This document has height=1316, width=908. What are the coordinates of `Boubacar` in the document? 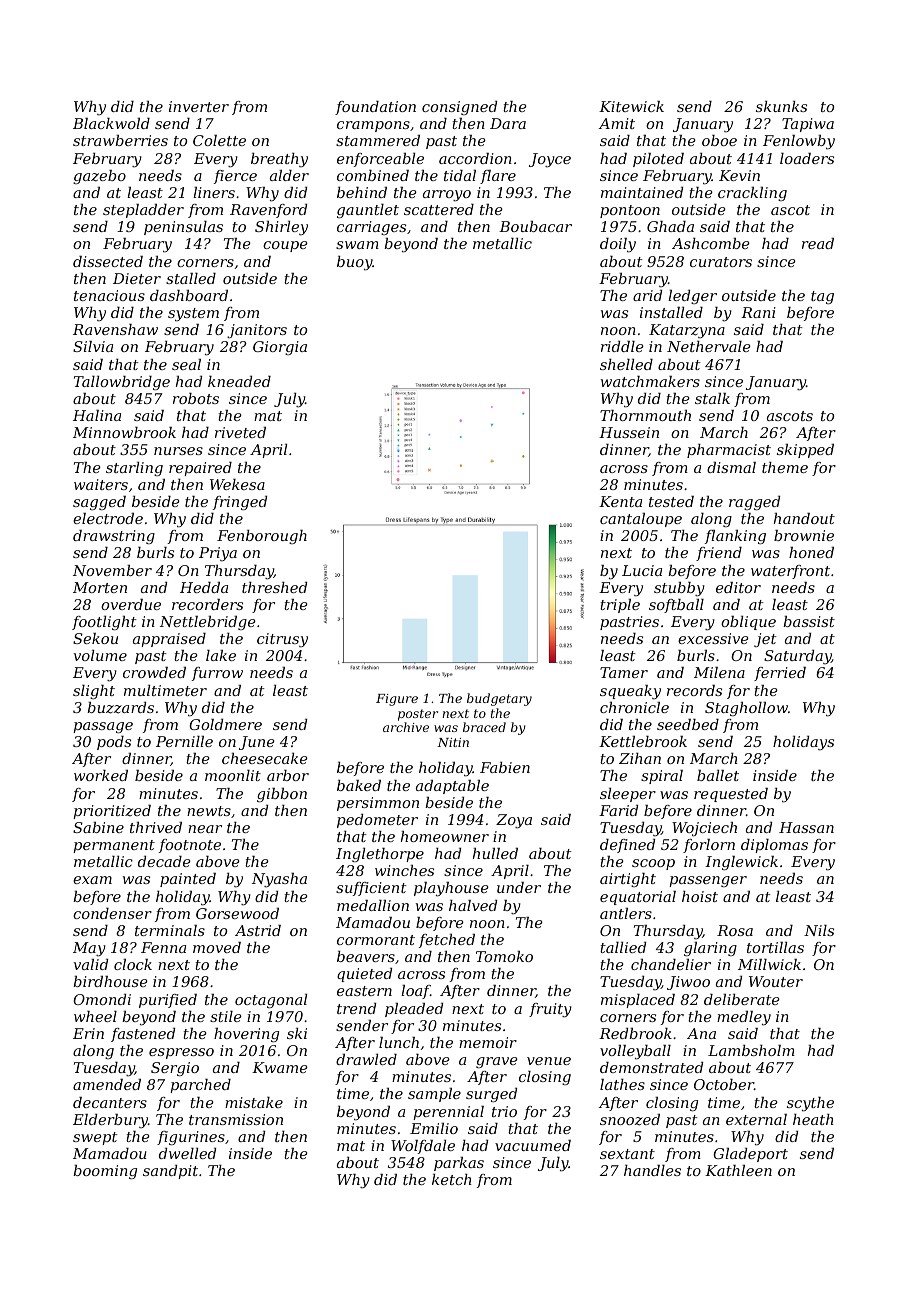 It's located at (535, 226).
